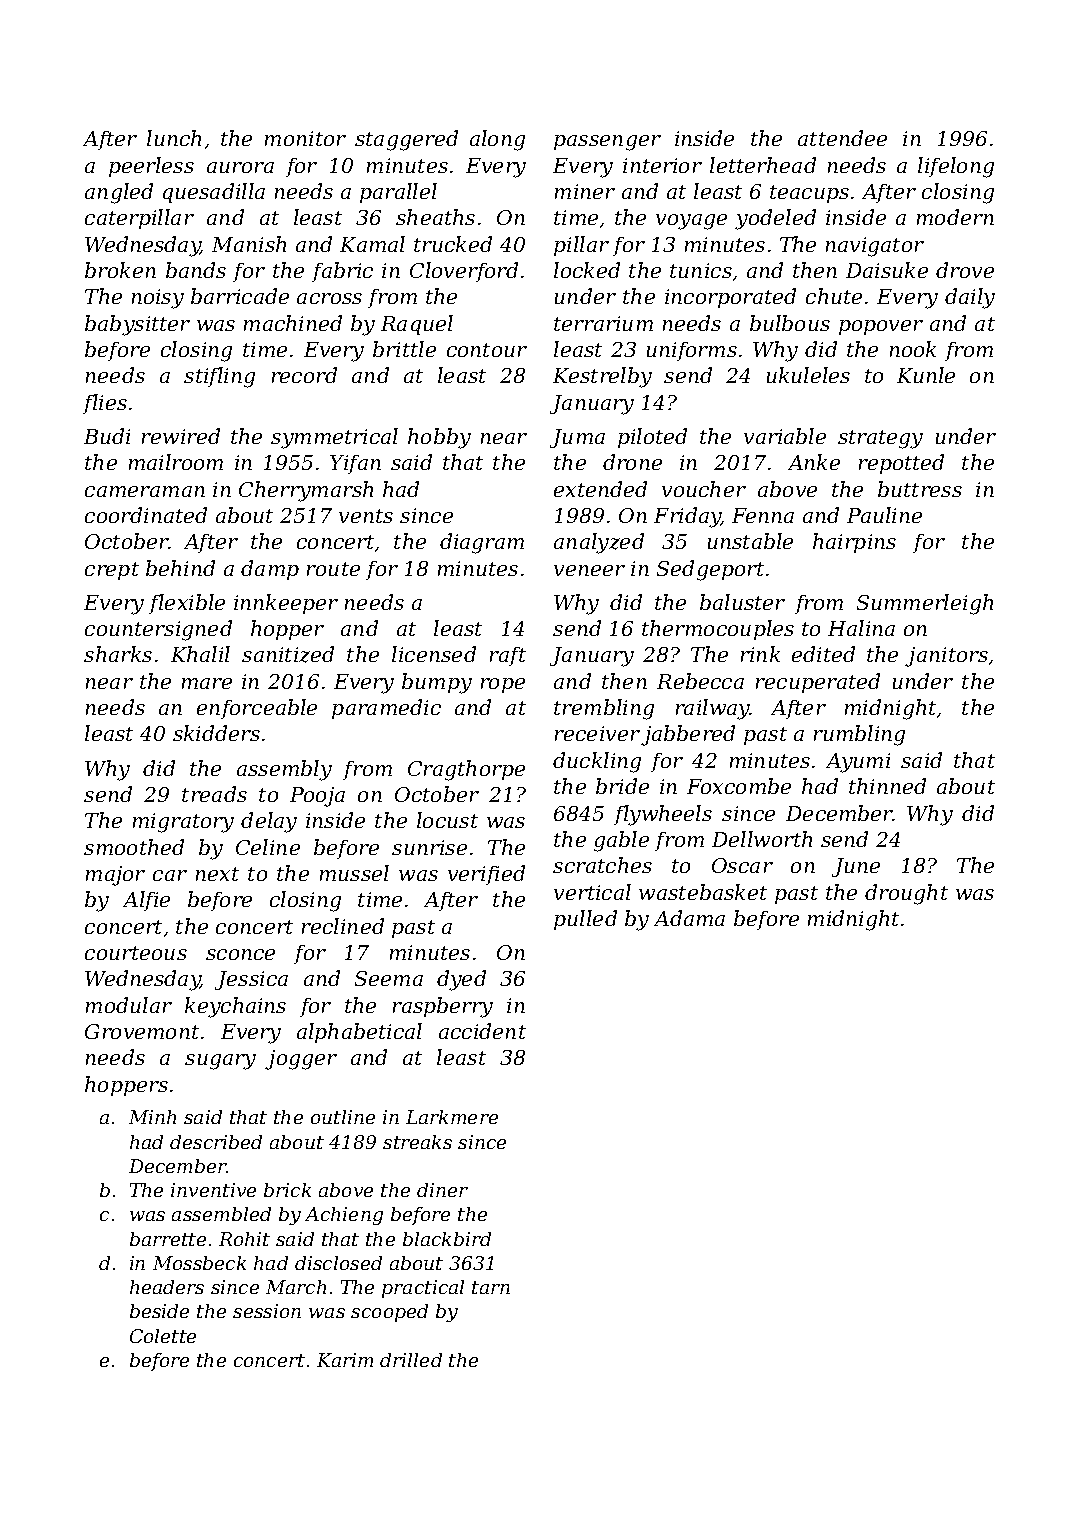 The height and width of the document is (1528, 1080). I want to click on Oscar, so click(742, 865).
